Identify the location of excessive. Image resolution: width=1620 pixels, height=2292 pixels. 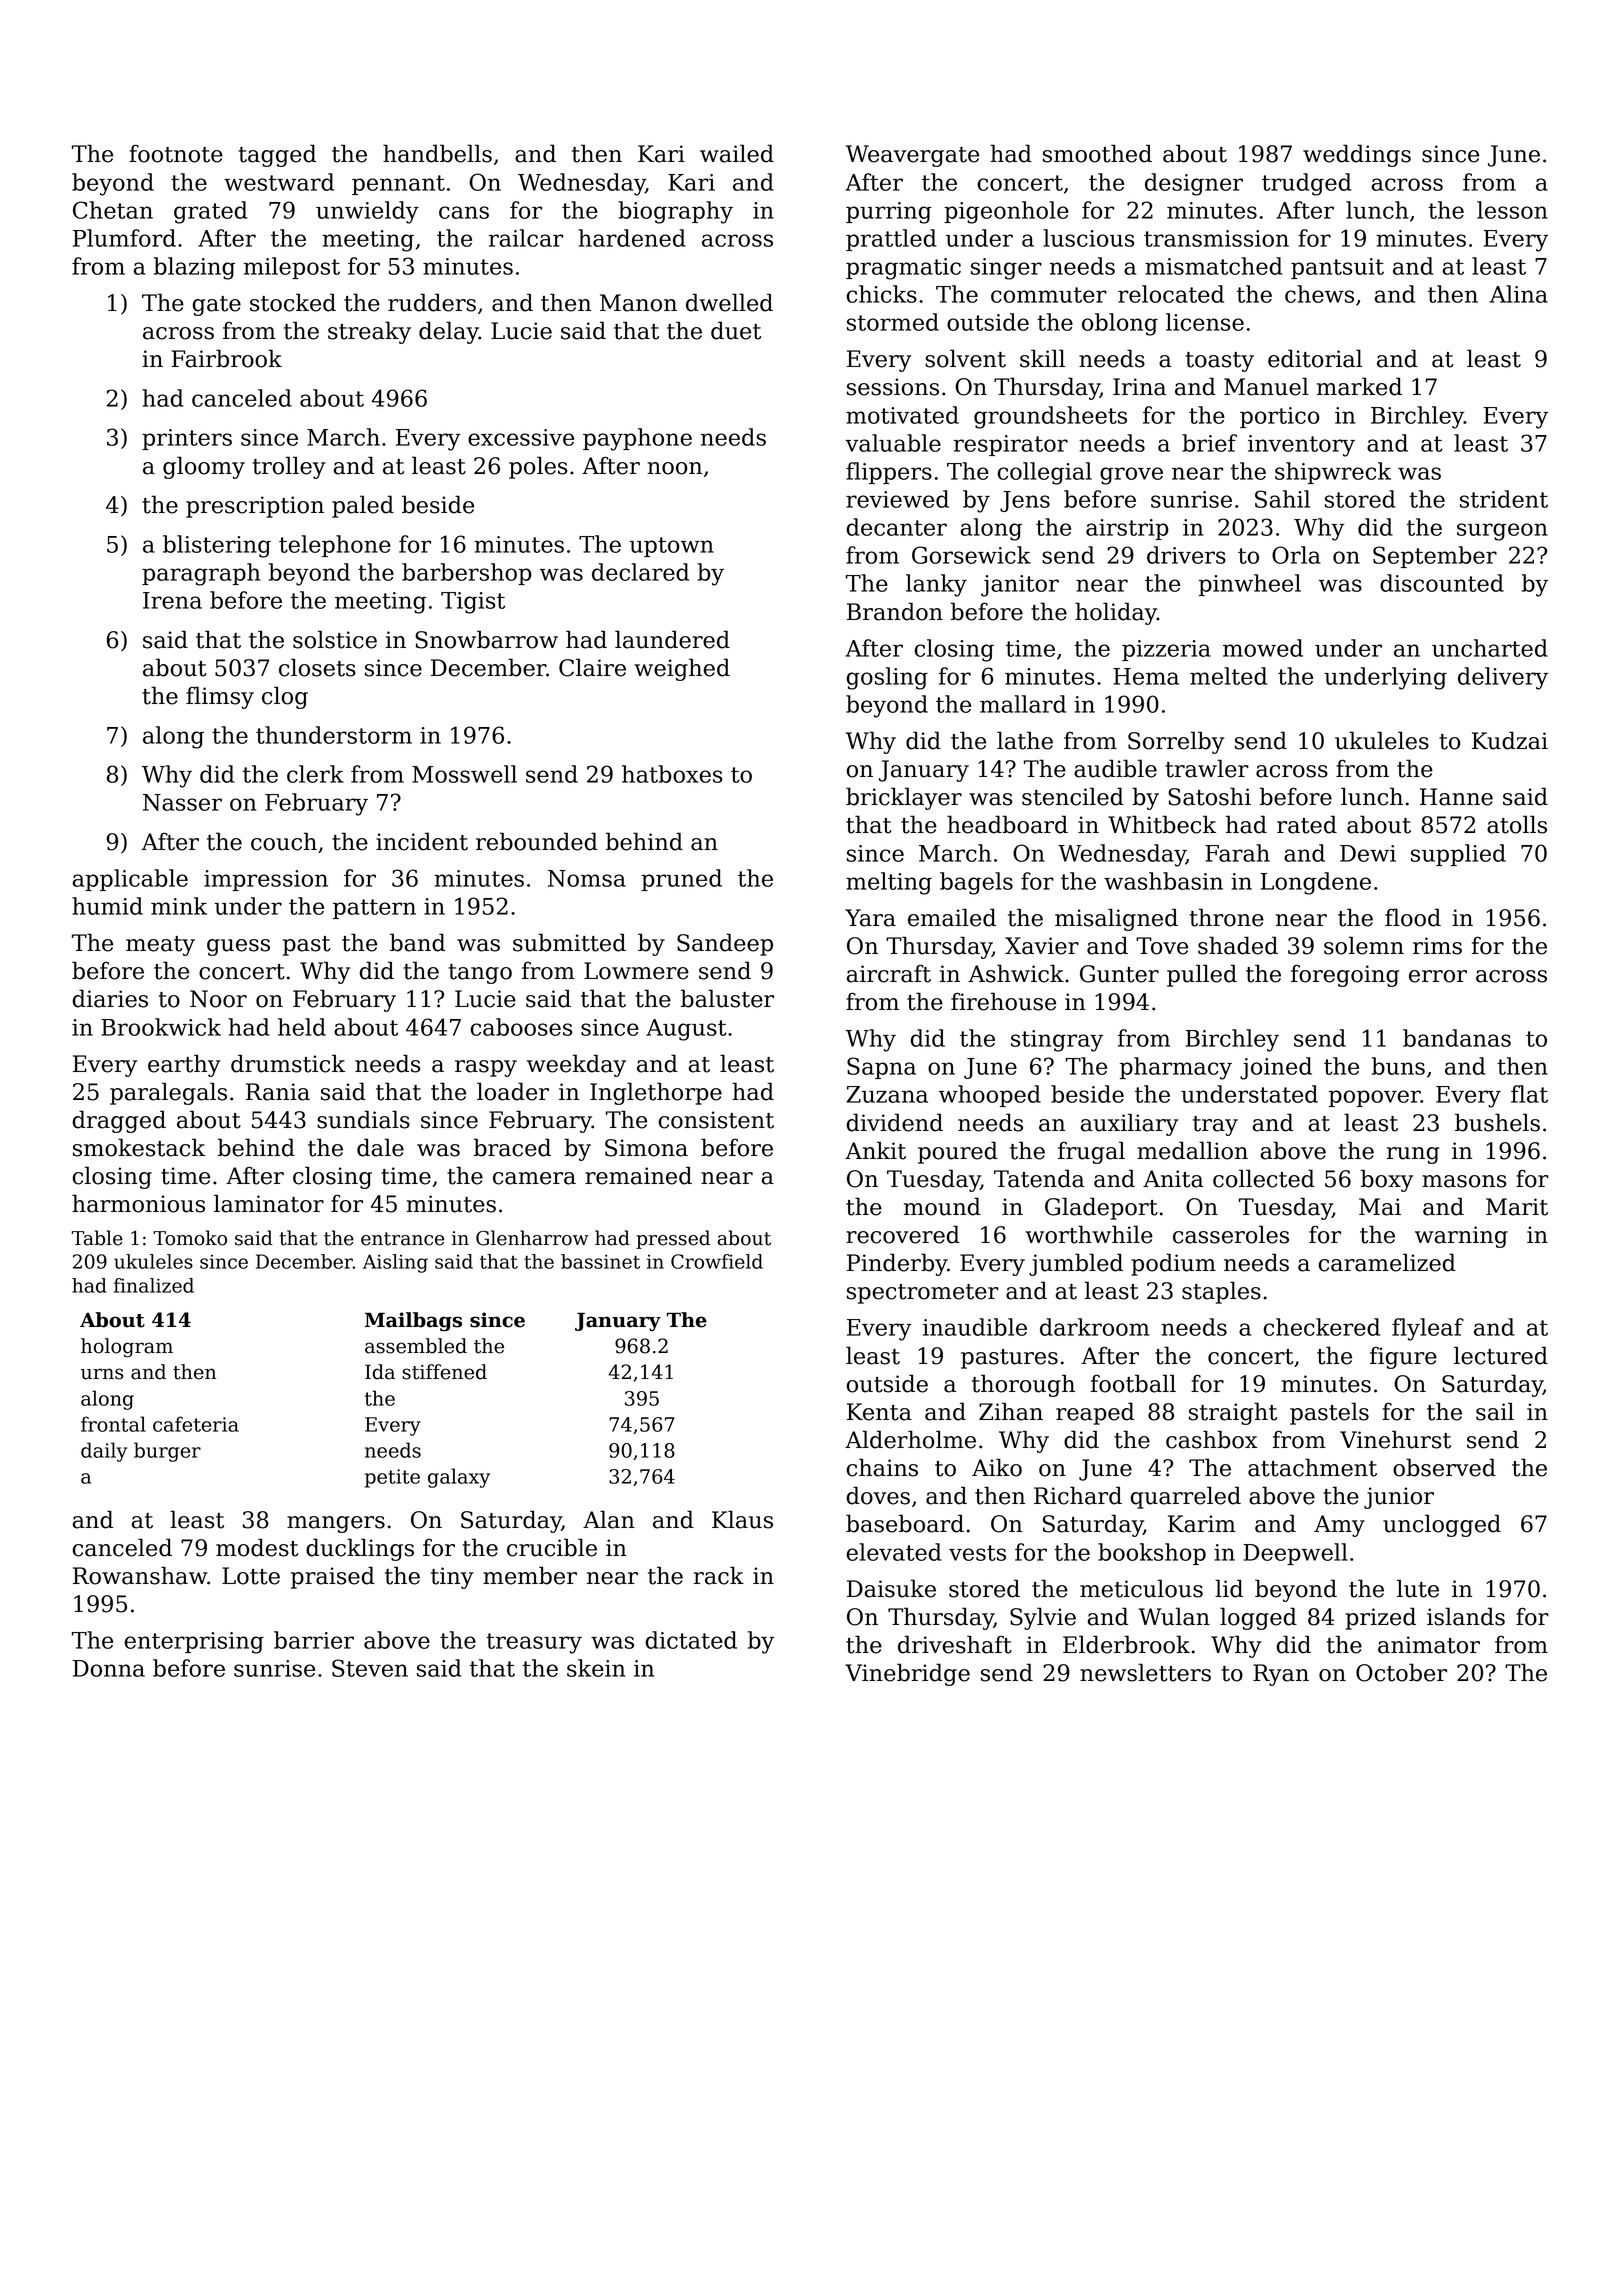
(521, 437).
